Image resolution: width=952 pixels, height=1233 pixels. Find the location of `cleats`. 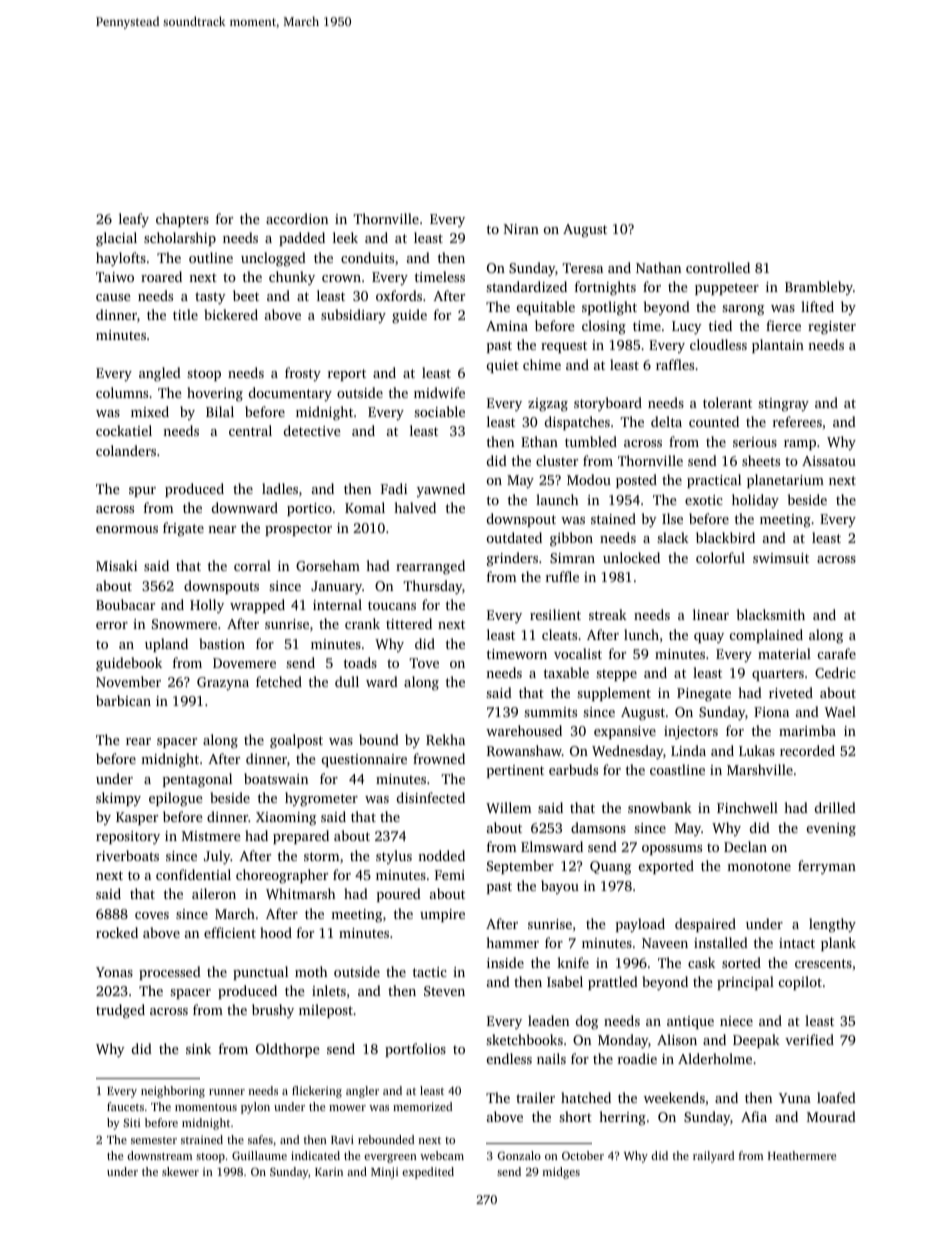

cleats is located at coordinates (559, 634).
